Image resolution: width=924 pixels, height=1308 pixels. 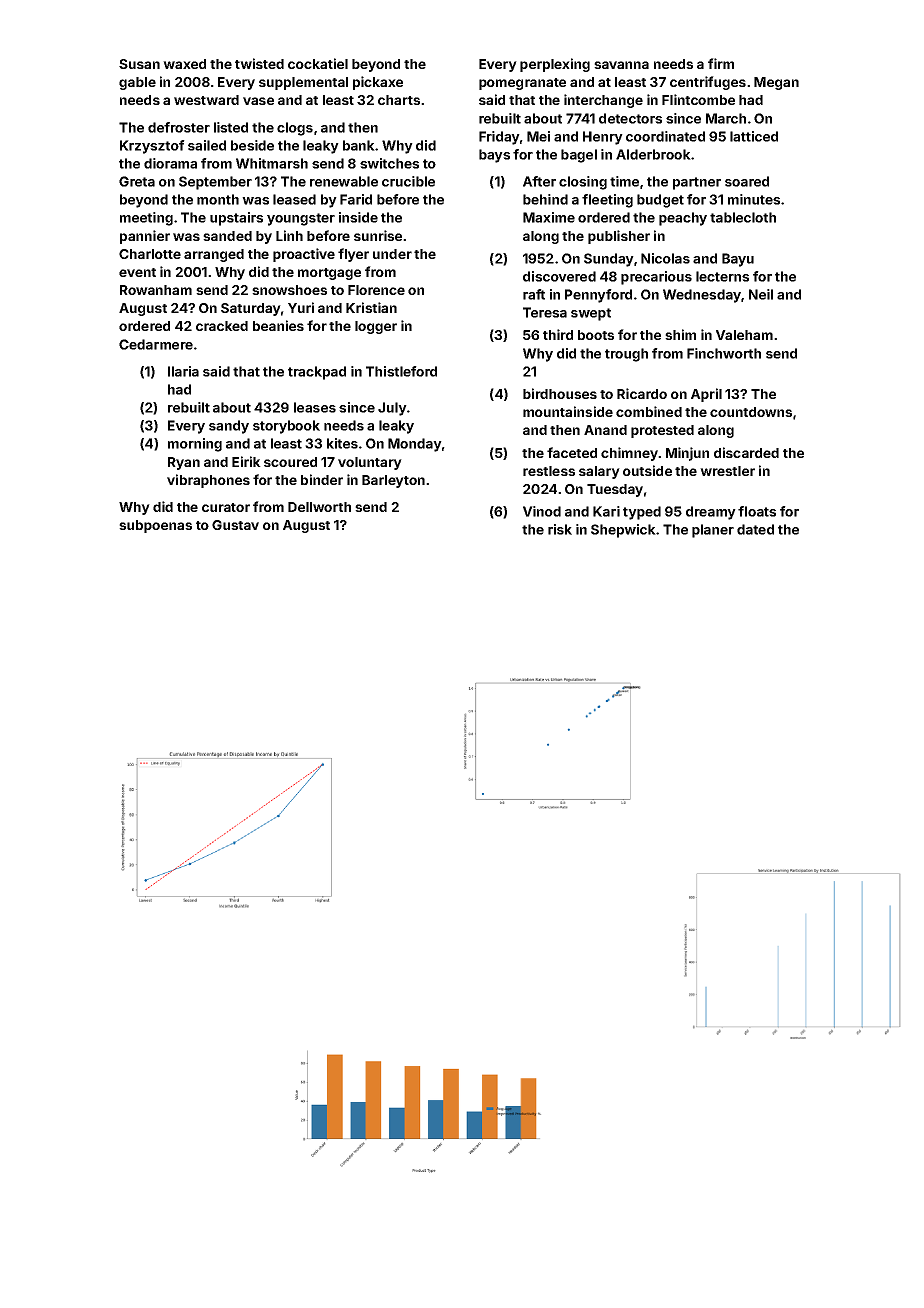 I want to click on vase, so click(x=258, y=101).
